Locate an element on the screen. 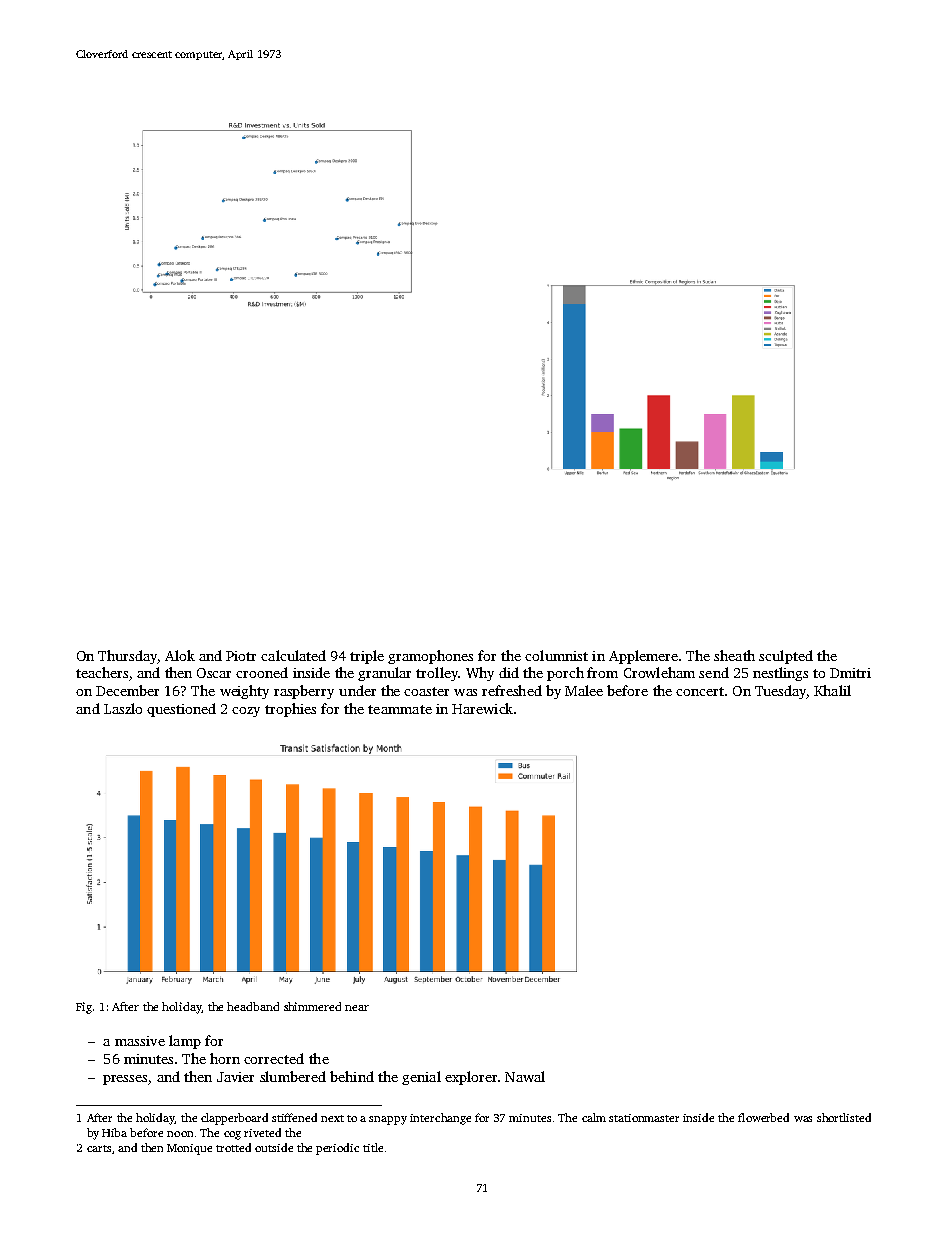  shortlisted is located at coordinates (844, 1117).
